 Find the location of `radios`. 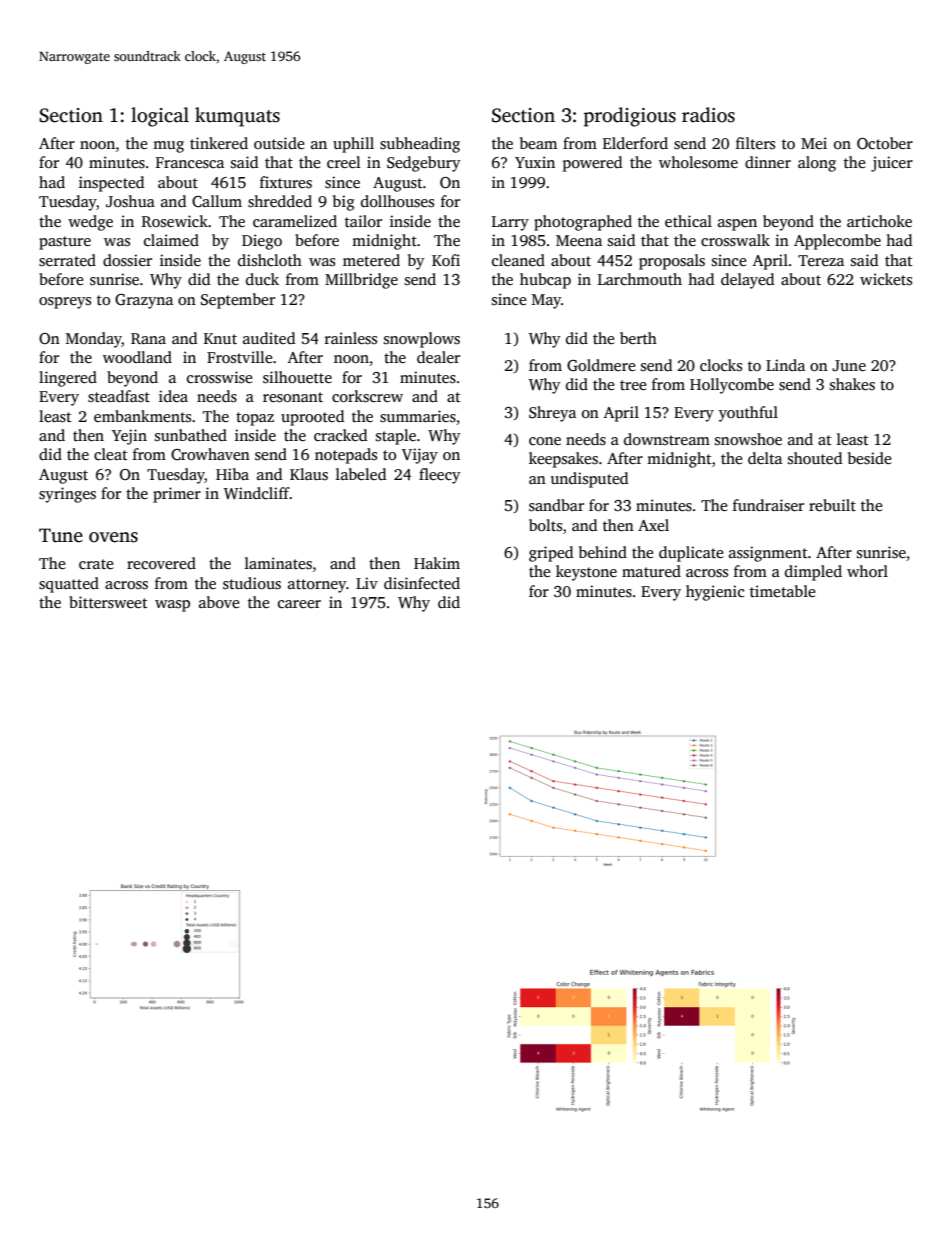

radios is located at coordinates (708, 115).
